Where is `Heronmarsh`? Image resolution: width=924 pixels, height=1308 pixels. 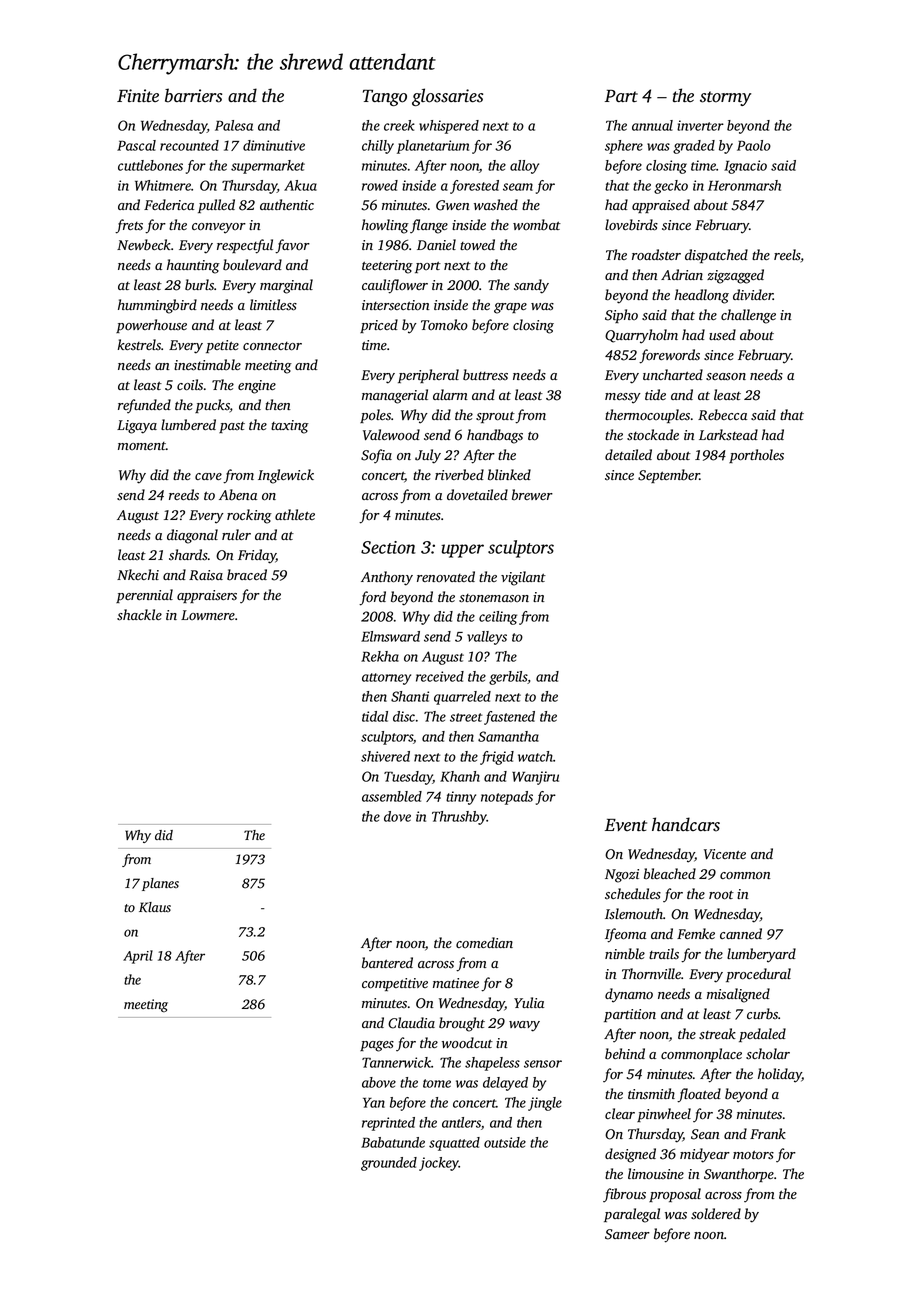 Heronmarsh is located at coordinates (744, 185).
